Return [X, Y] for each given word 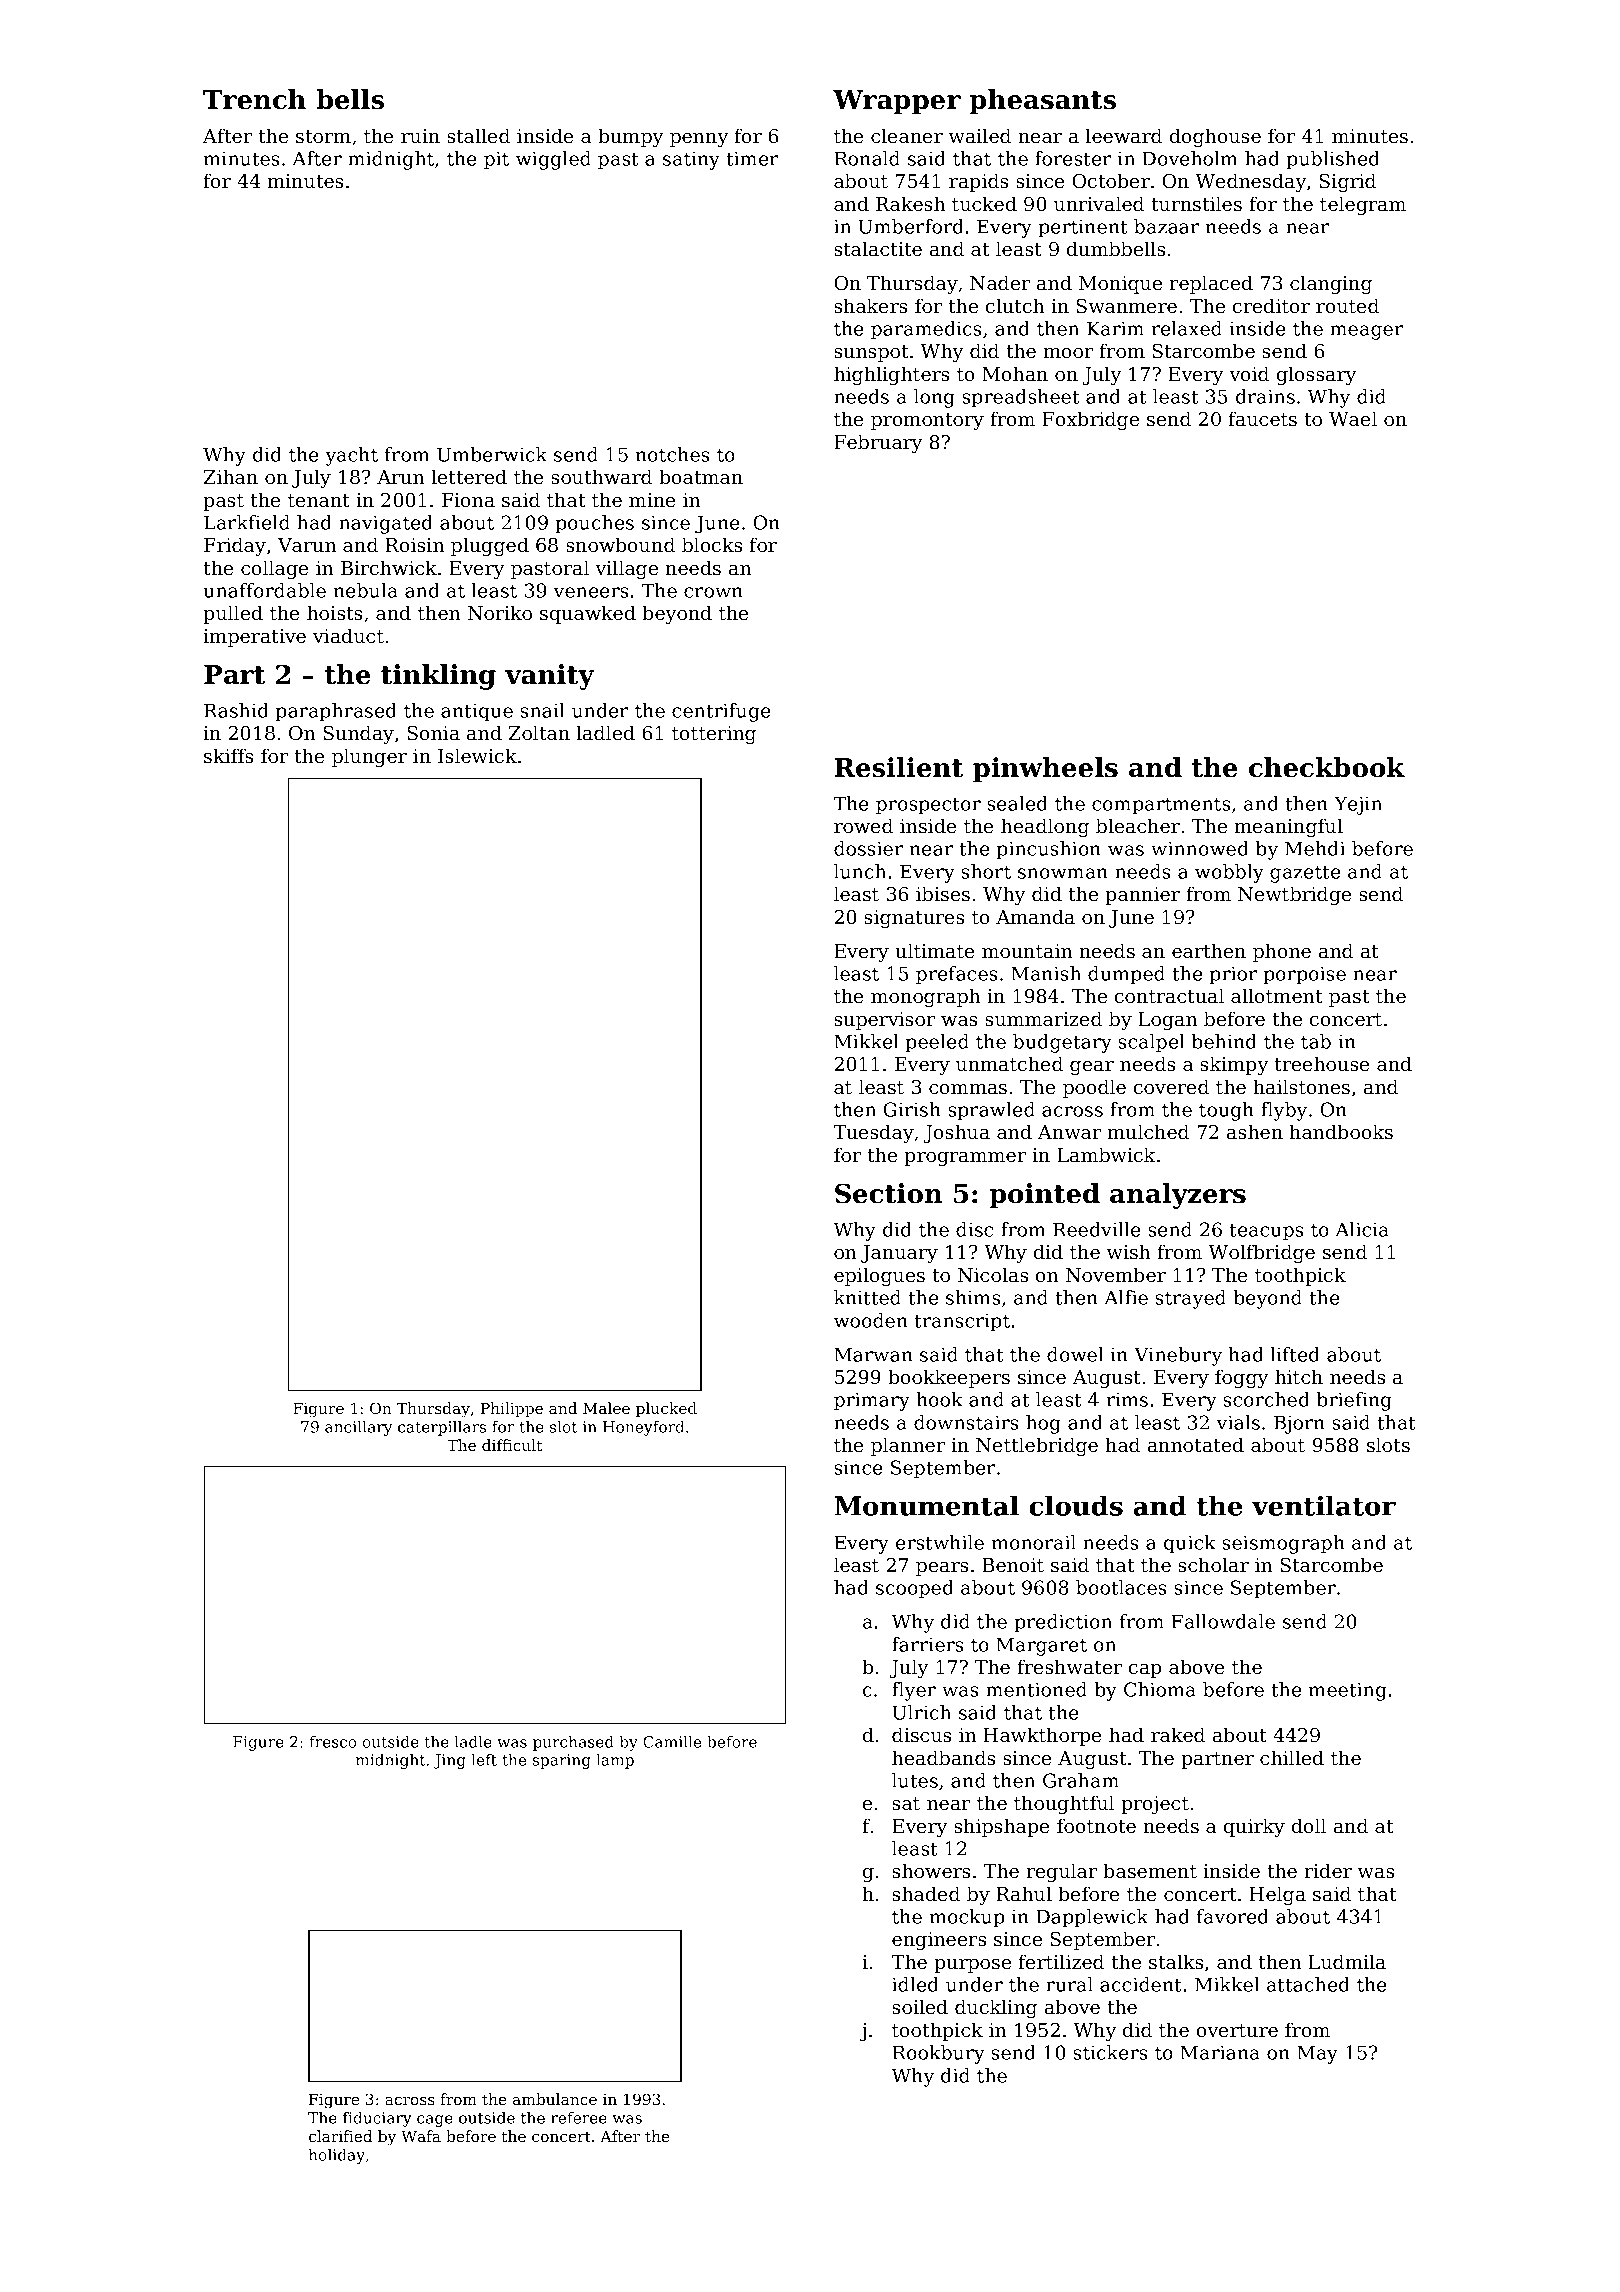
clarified [340, 2136]
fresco [333, 1742]
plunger [369, 757]
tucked [984, 203]
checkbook [1327, 767]
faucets [1262, 418]
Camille [672, 1742]
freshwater [1069, 1667]
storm [323, 136]
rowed [863, 825]
